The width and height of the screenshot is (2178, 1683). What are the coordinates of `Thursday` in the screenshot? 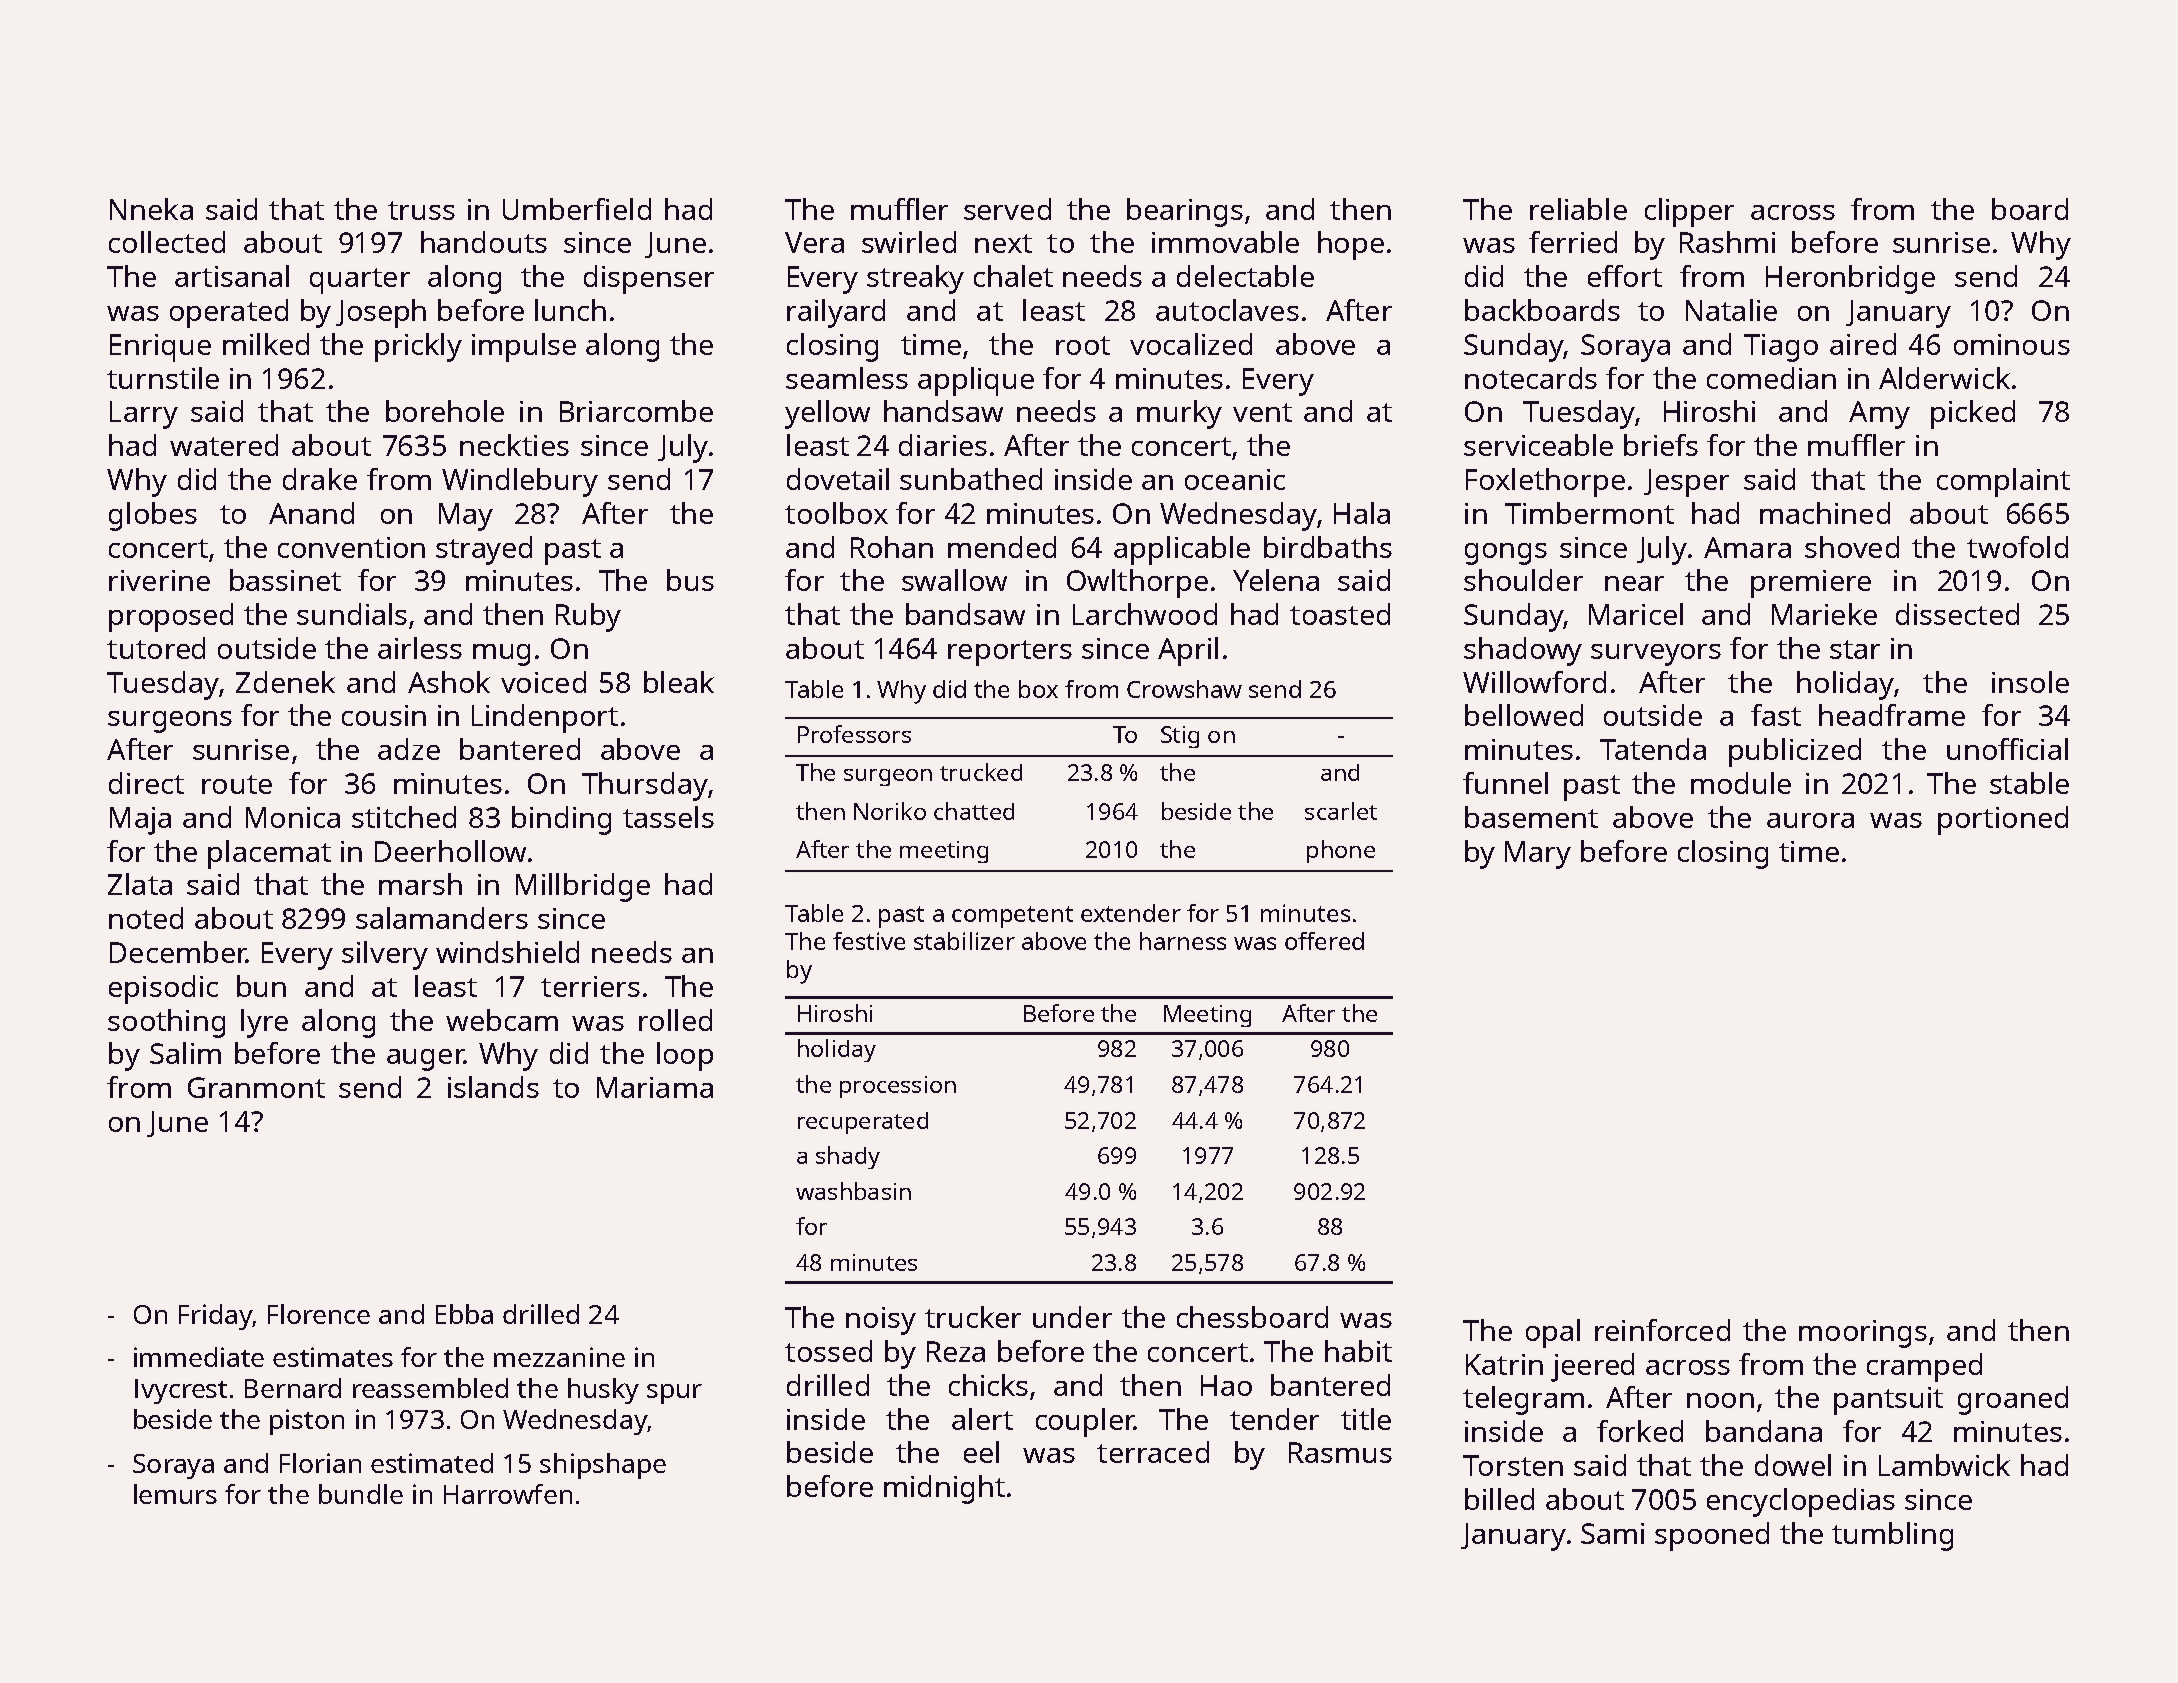 It's located at (645, 786).
